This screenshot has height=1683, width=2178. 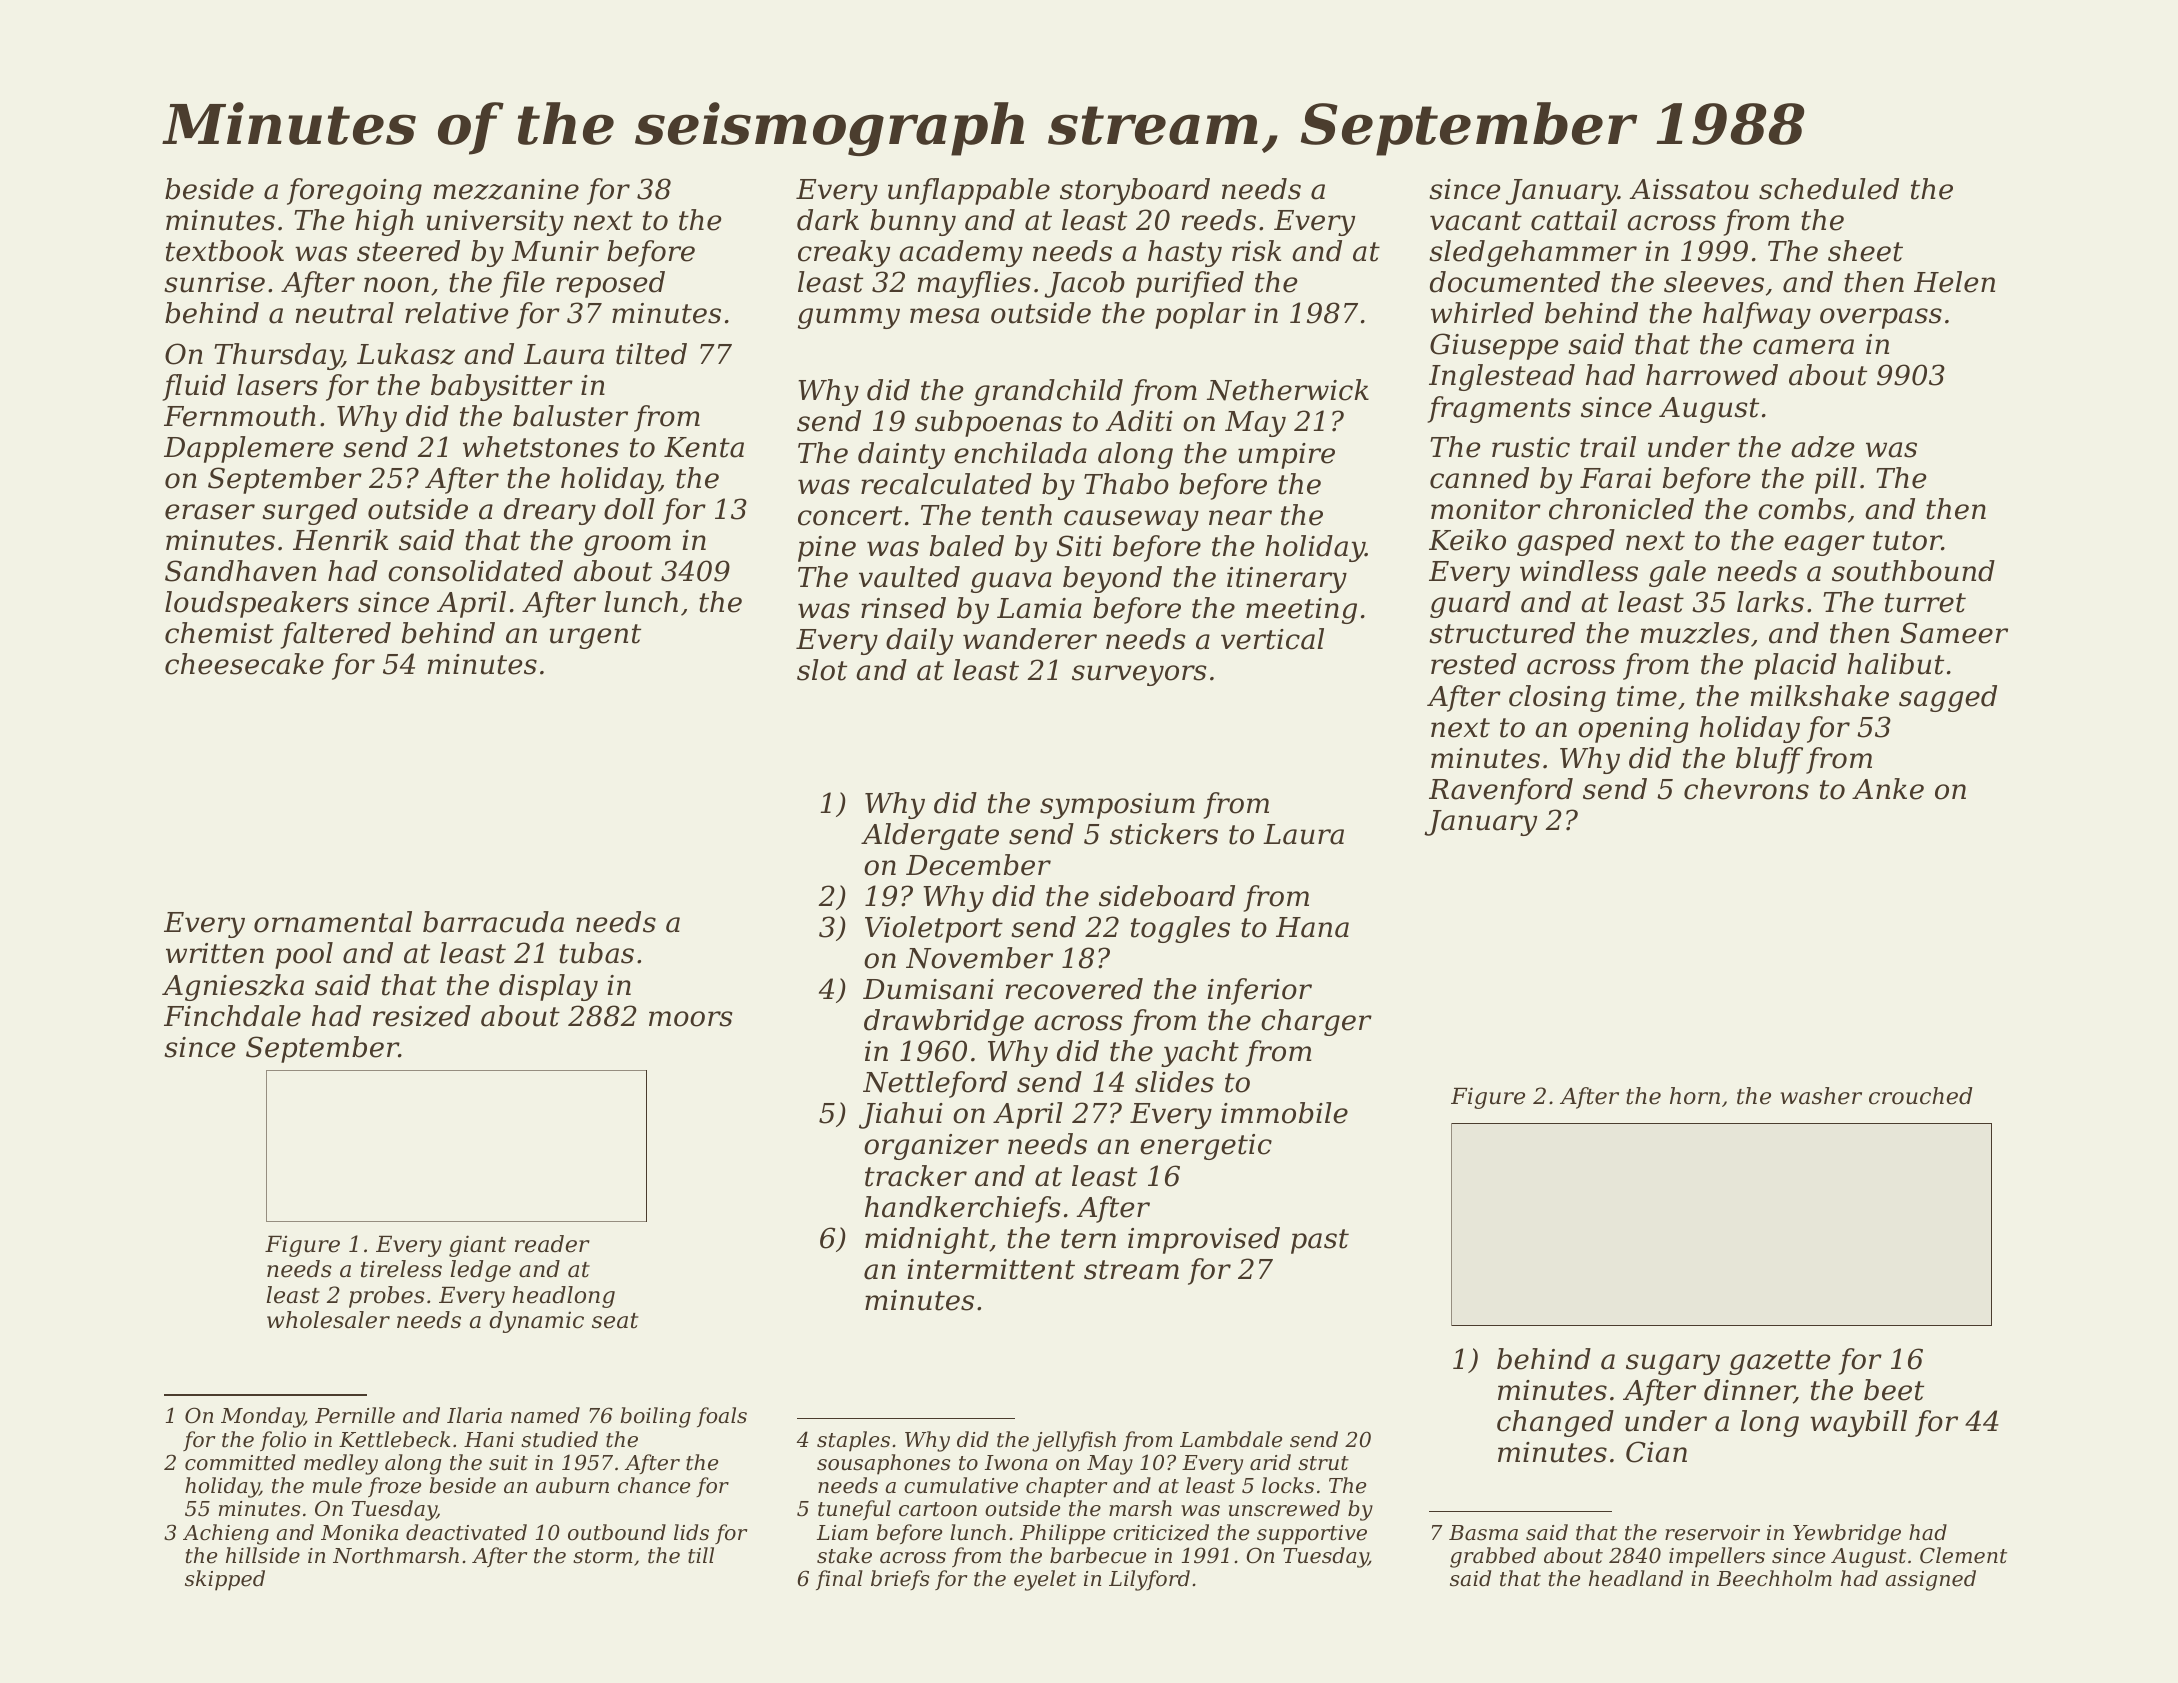 I want to click on doll, so click(x=629, y=509).
